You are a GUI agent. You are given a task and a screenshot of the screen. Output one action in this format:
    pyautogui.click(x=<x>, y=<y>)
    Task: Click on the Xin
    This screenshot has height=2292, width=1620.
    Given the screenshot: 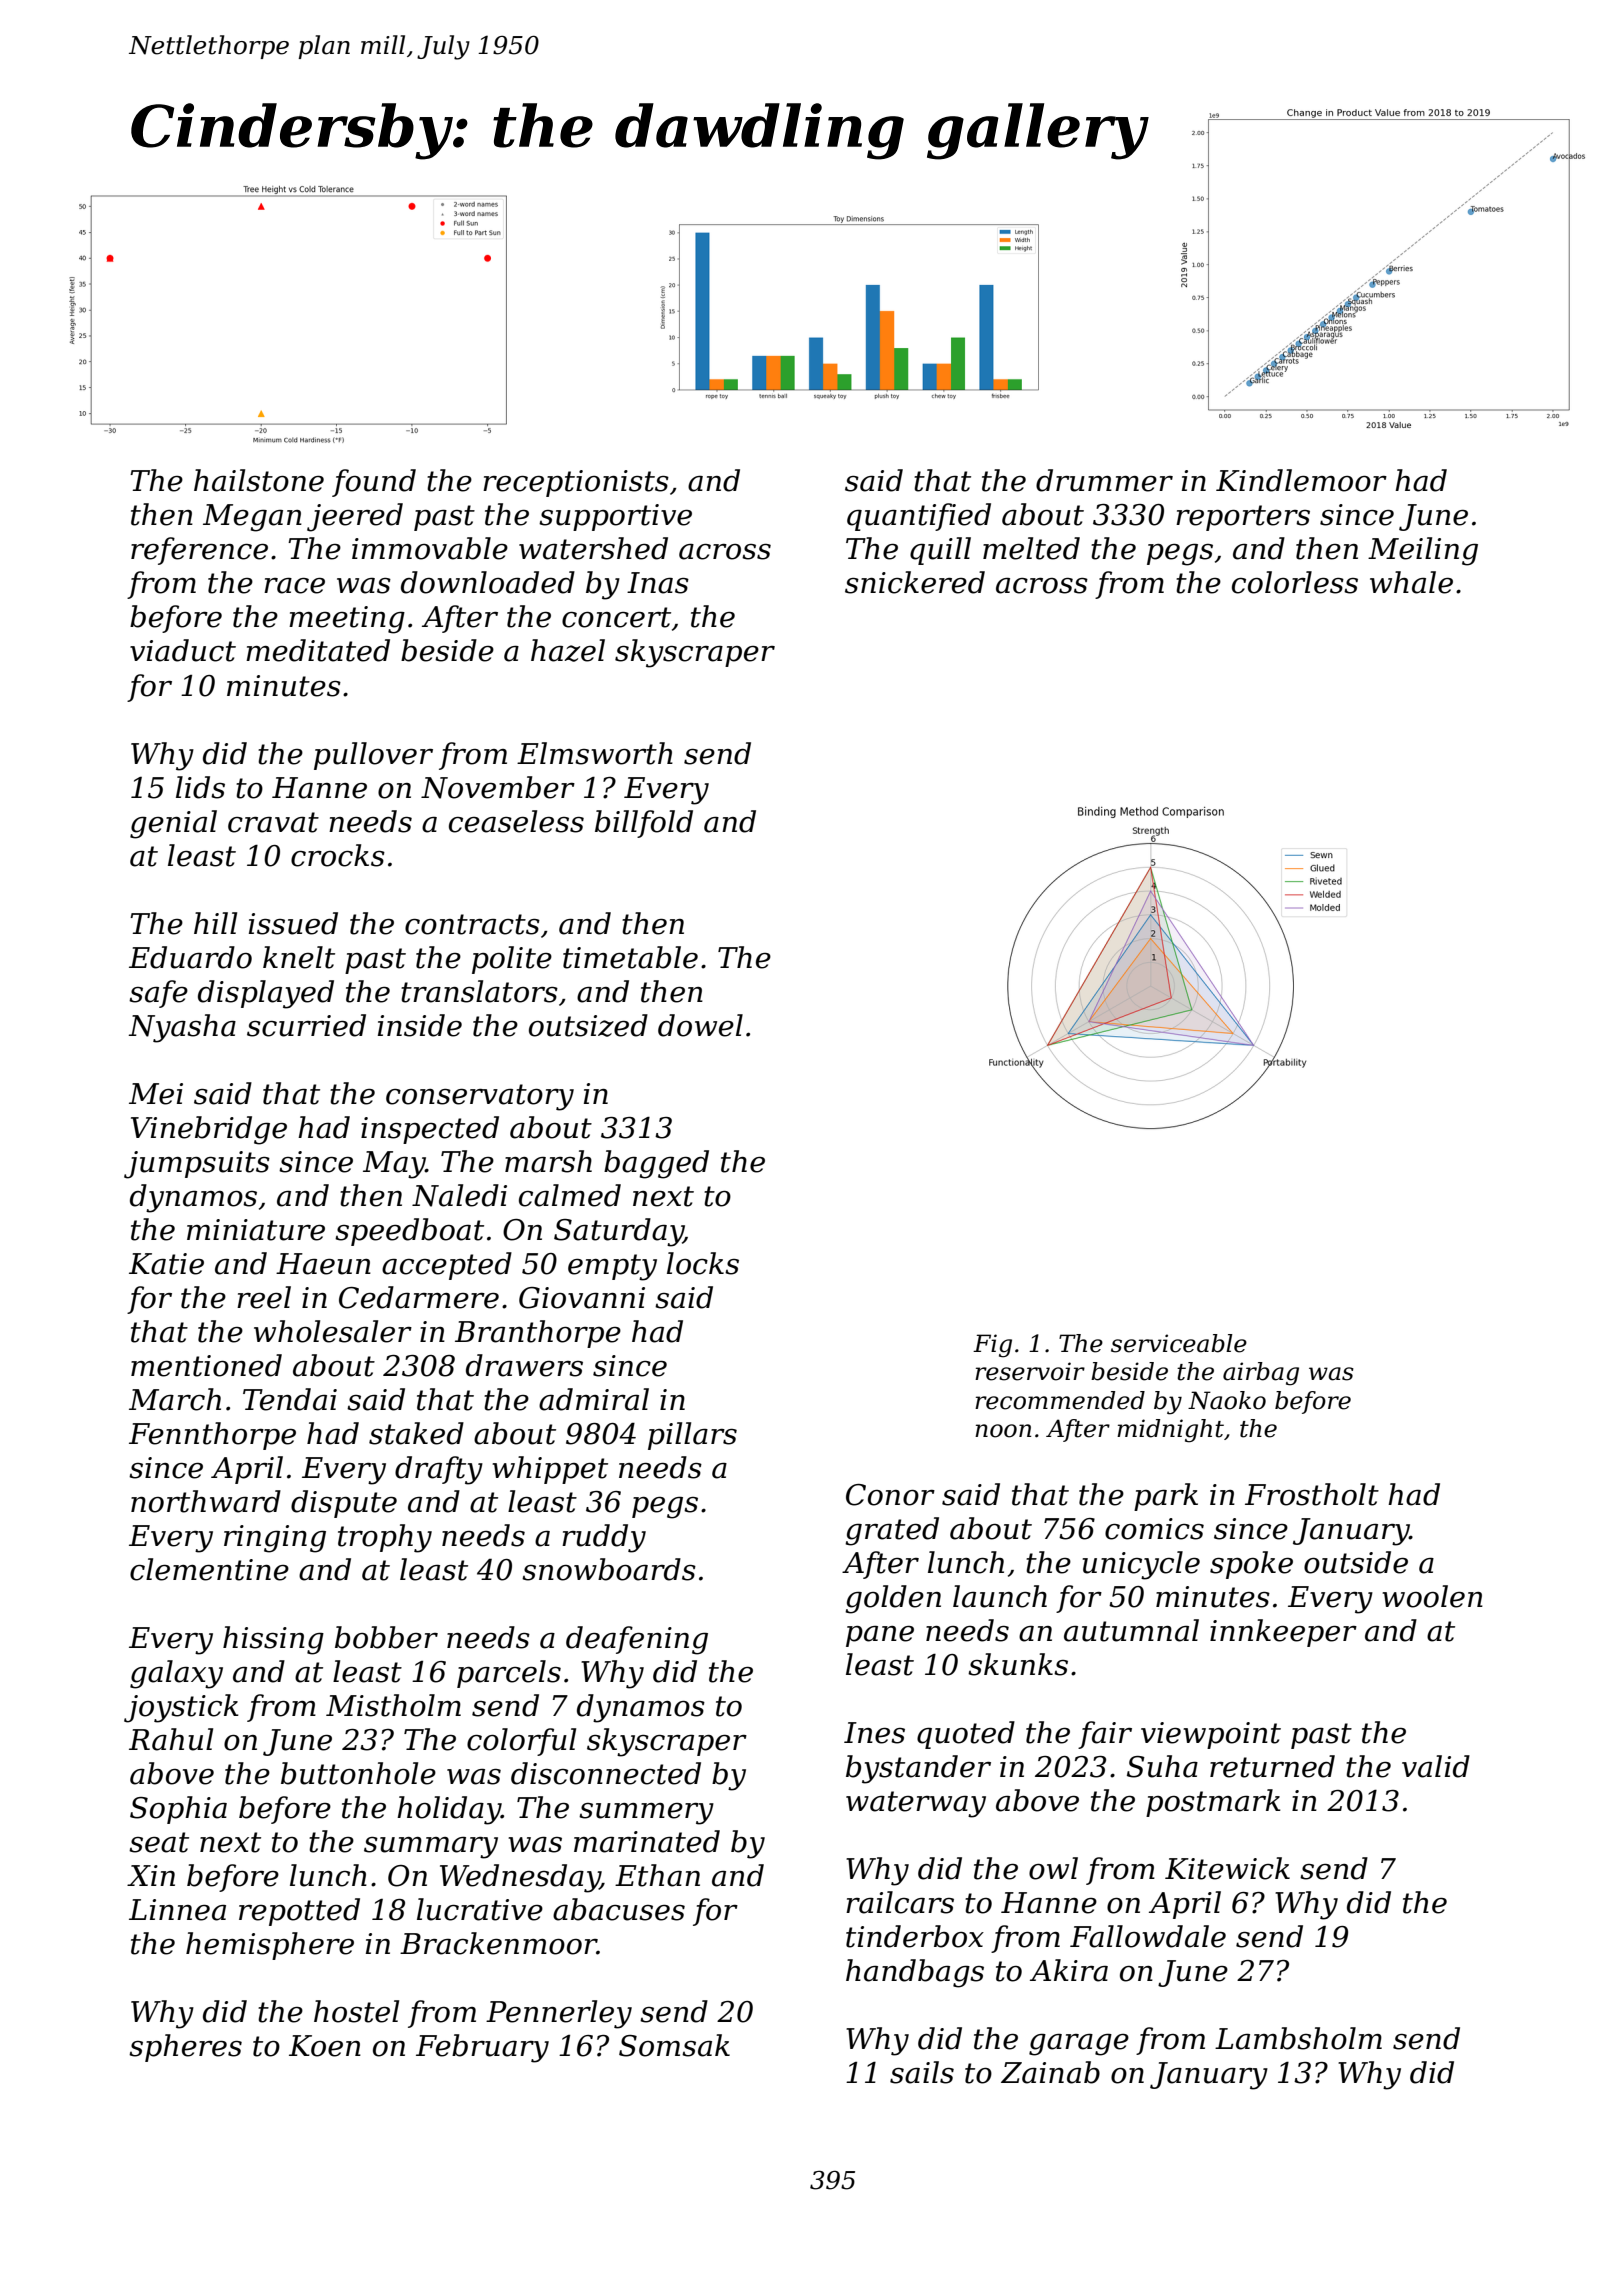 What is the action you would take?
    pyautogui.click(x=151, y=1875)
